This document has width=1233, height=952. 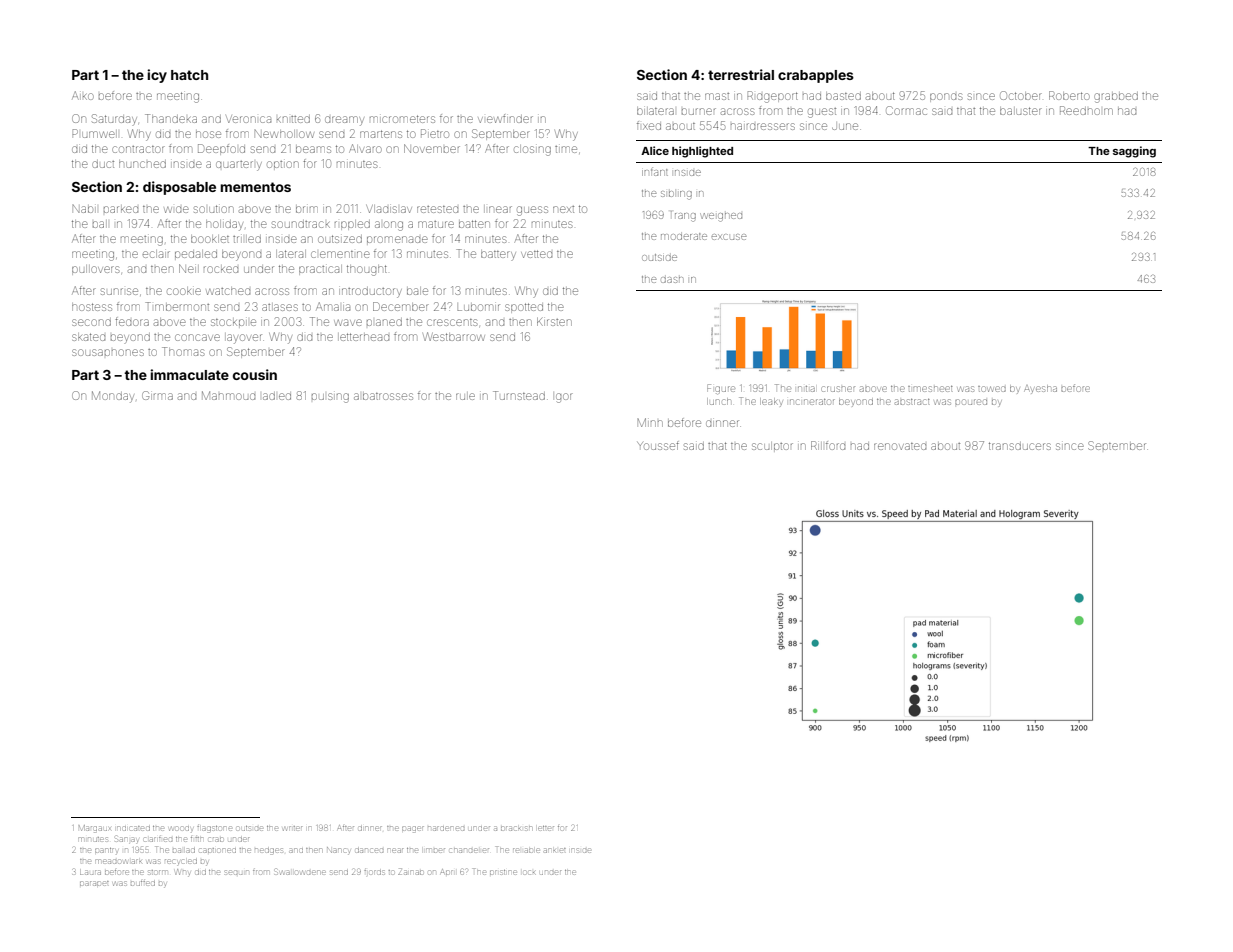 What do you see at coordinates (330, 398) in the document?
I see `pulsing` at bounding box center [330, 398].
